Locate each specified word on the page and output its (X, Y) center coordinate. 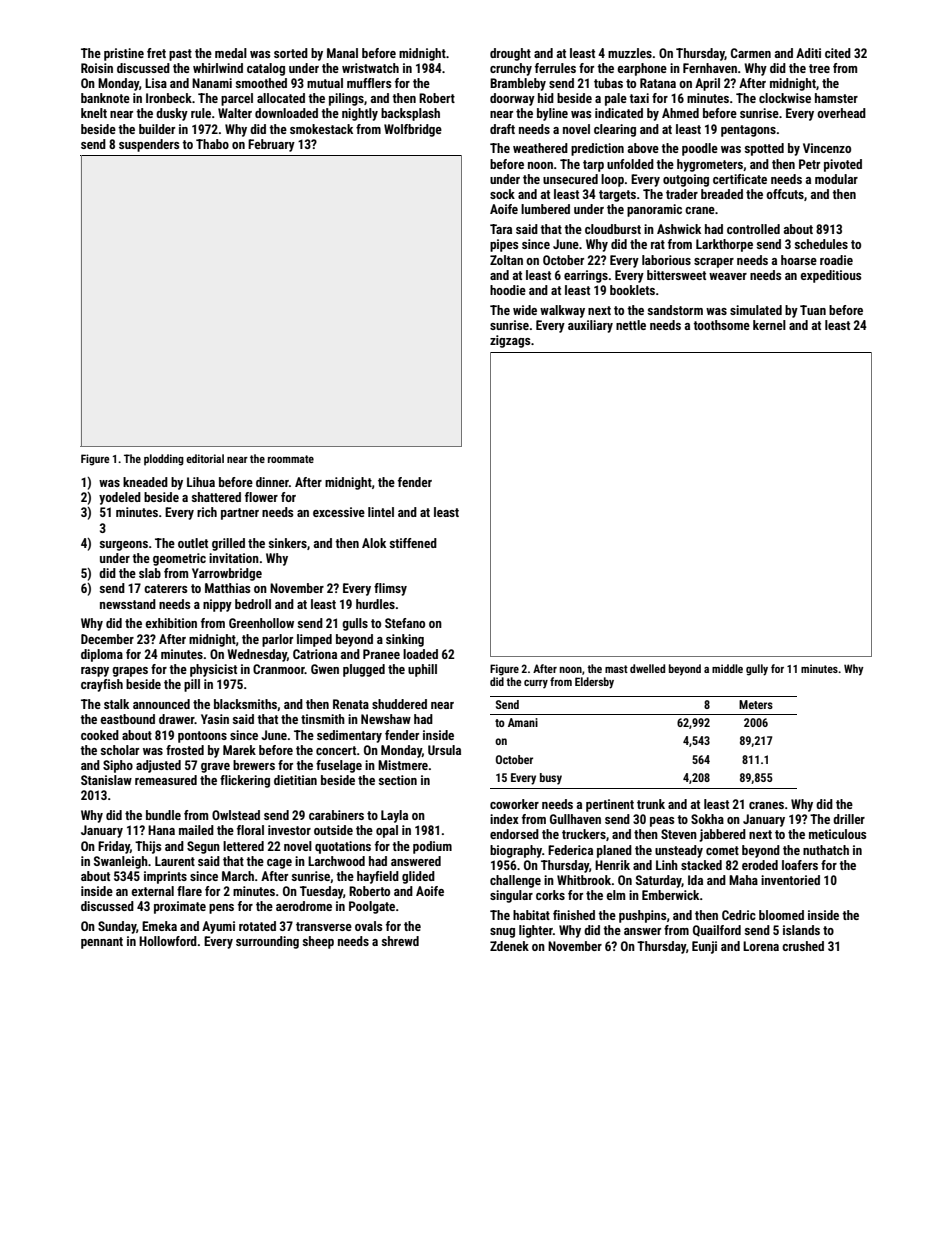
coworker (514, 804)
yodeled (120, 498)
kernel (769, 325)
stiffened (413, 543)
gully (757, 670)
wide (525, 310)
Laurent (175, 861)
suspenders (149, 145)
